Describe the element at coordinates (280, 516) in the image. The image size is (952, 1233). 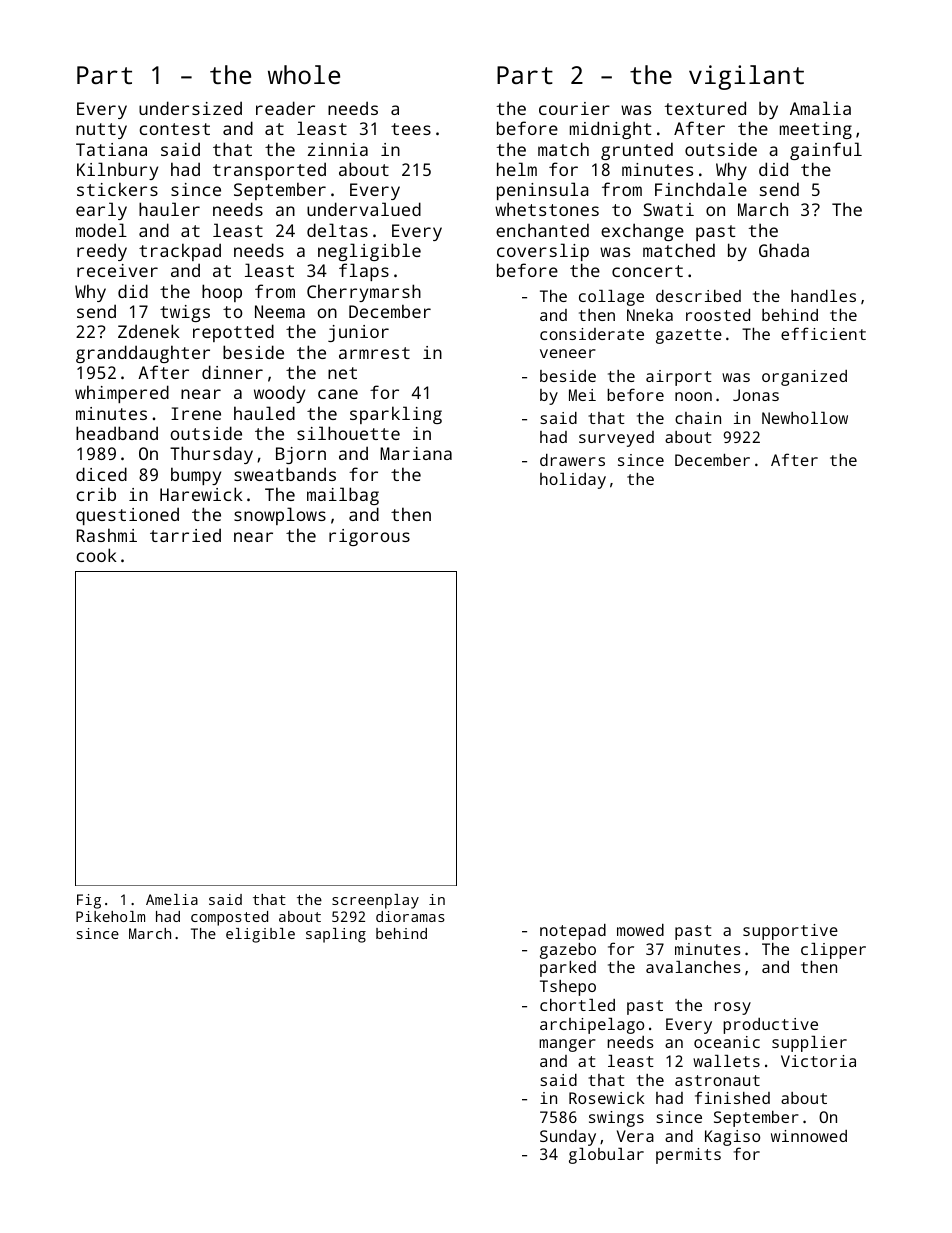
I see `snowplows` at that location.
